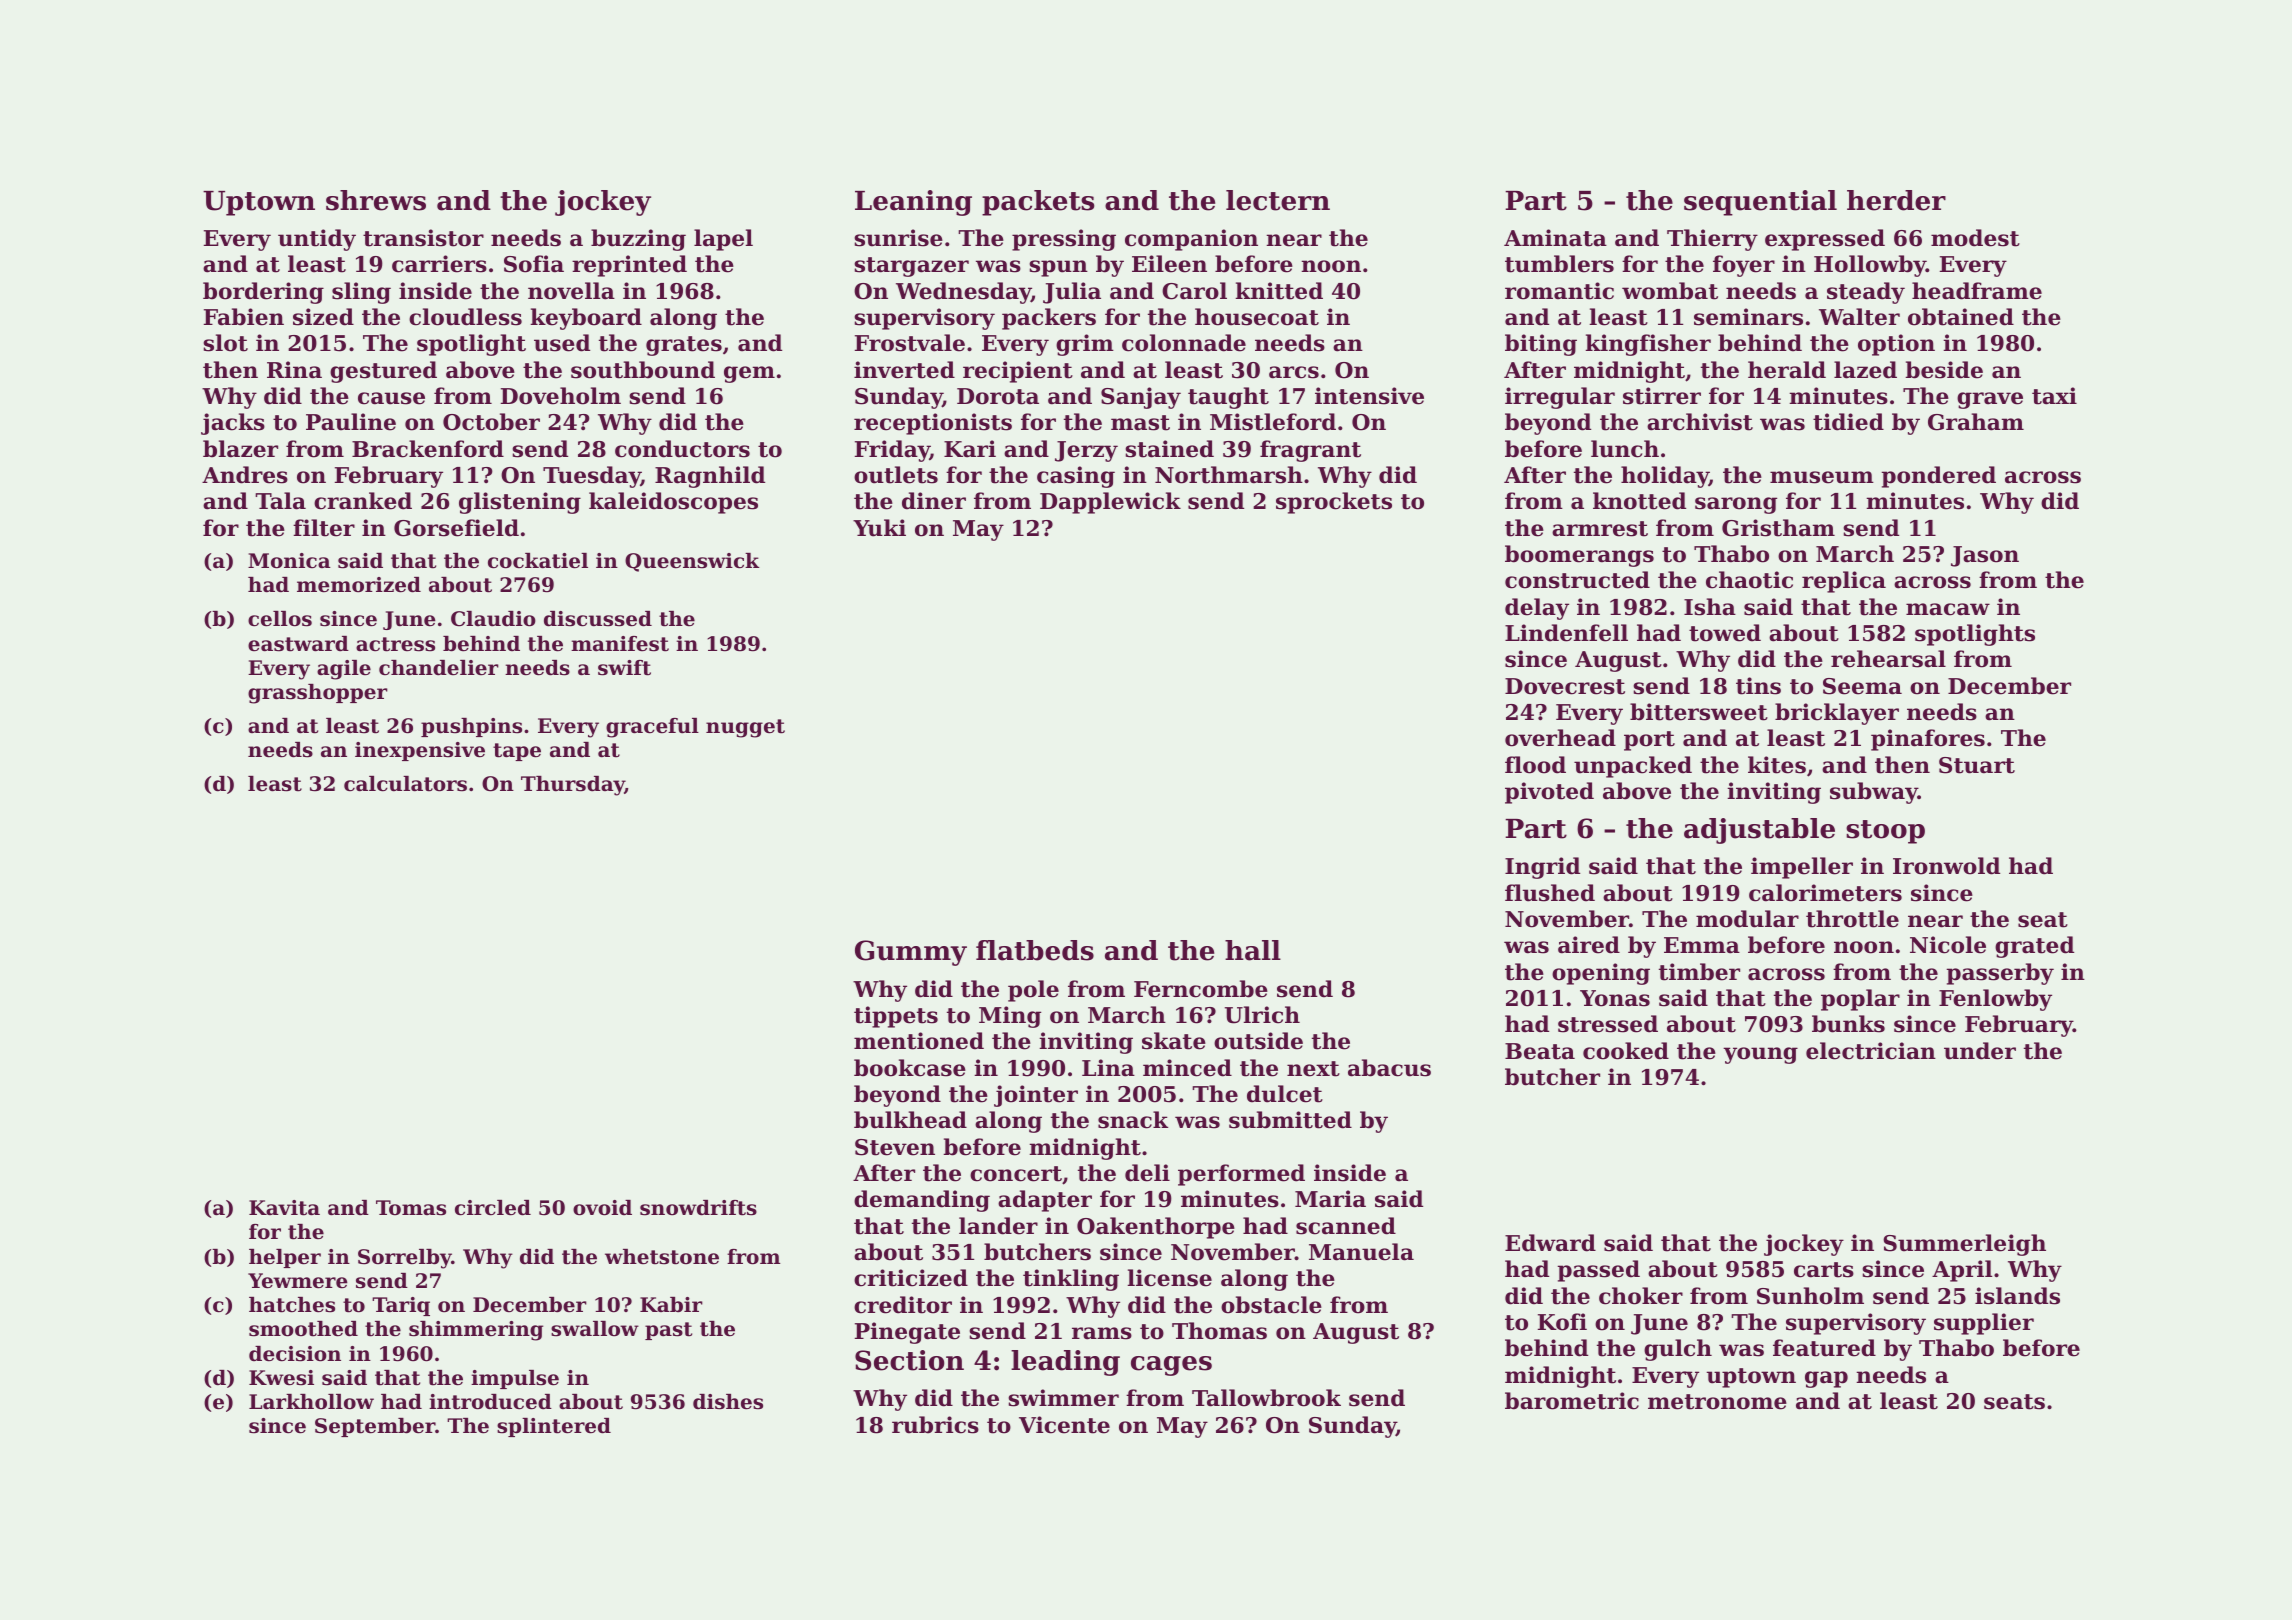  What do you see at coordinates (629, 266) in the page?
I see `reprinted` at bounding box center [629, 266].
